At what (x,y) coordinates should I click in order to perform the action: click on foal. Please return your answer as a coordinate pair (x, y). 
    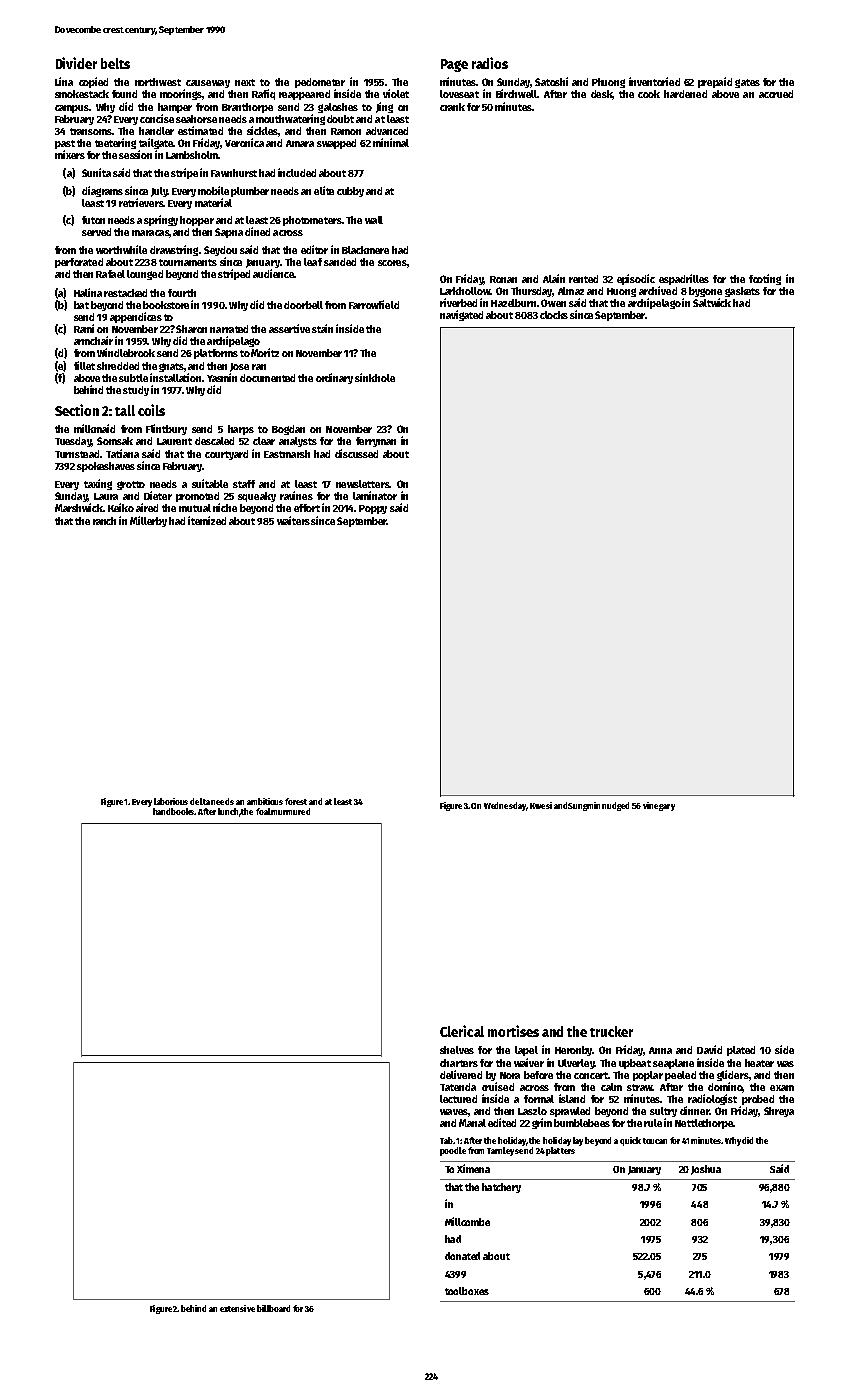
    Looking at the image, I should click on (264, 811).
